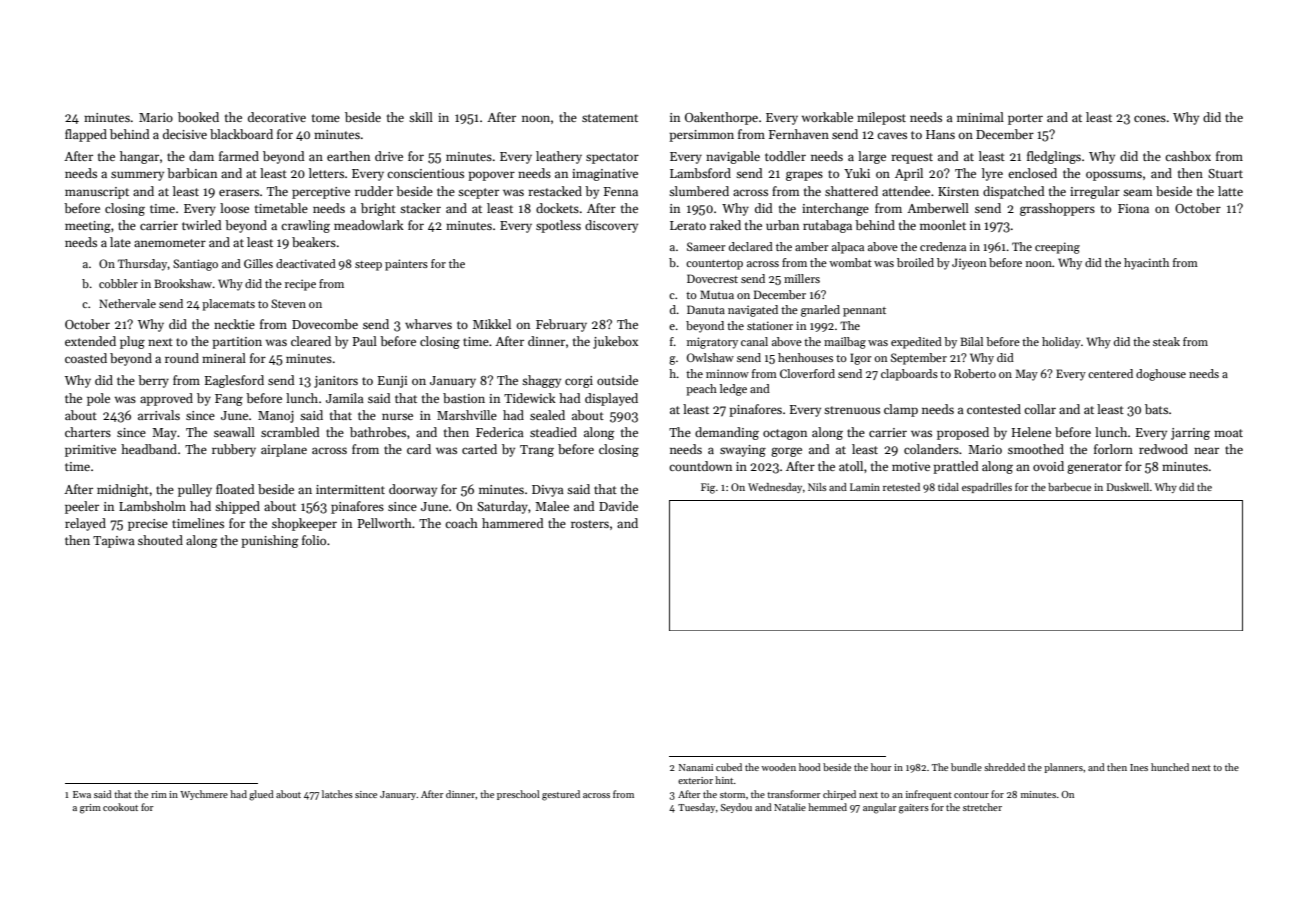 The width and height of the screenshot is (1308, 924). What do you see at coordinates (696, 767) in the screenshot?
I see `Nanami` at bounding box center [696, 767].
